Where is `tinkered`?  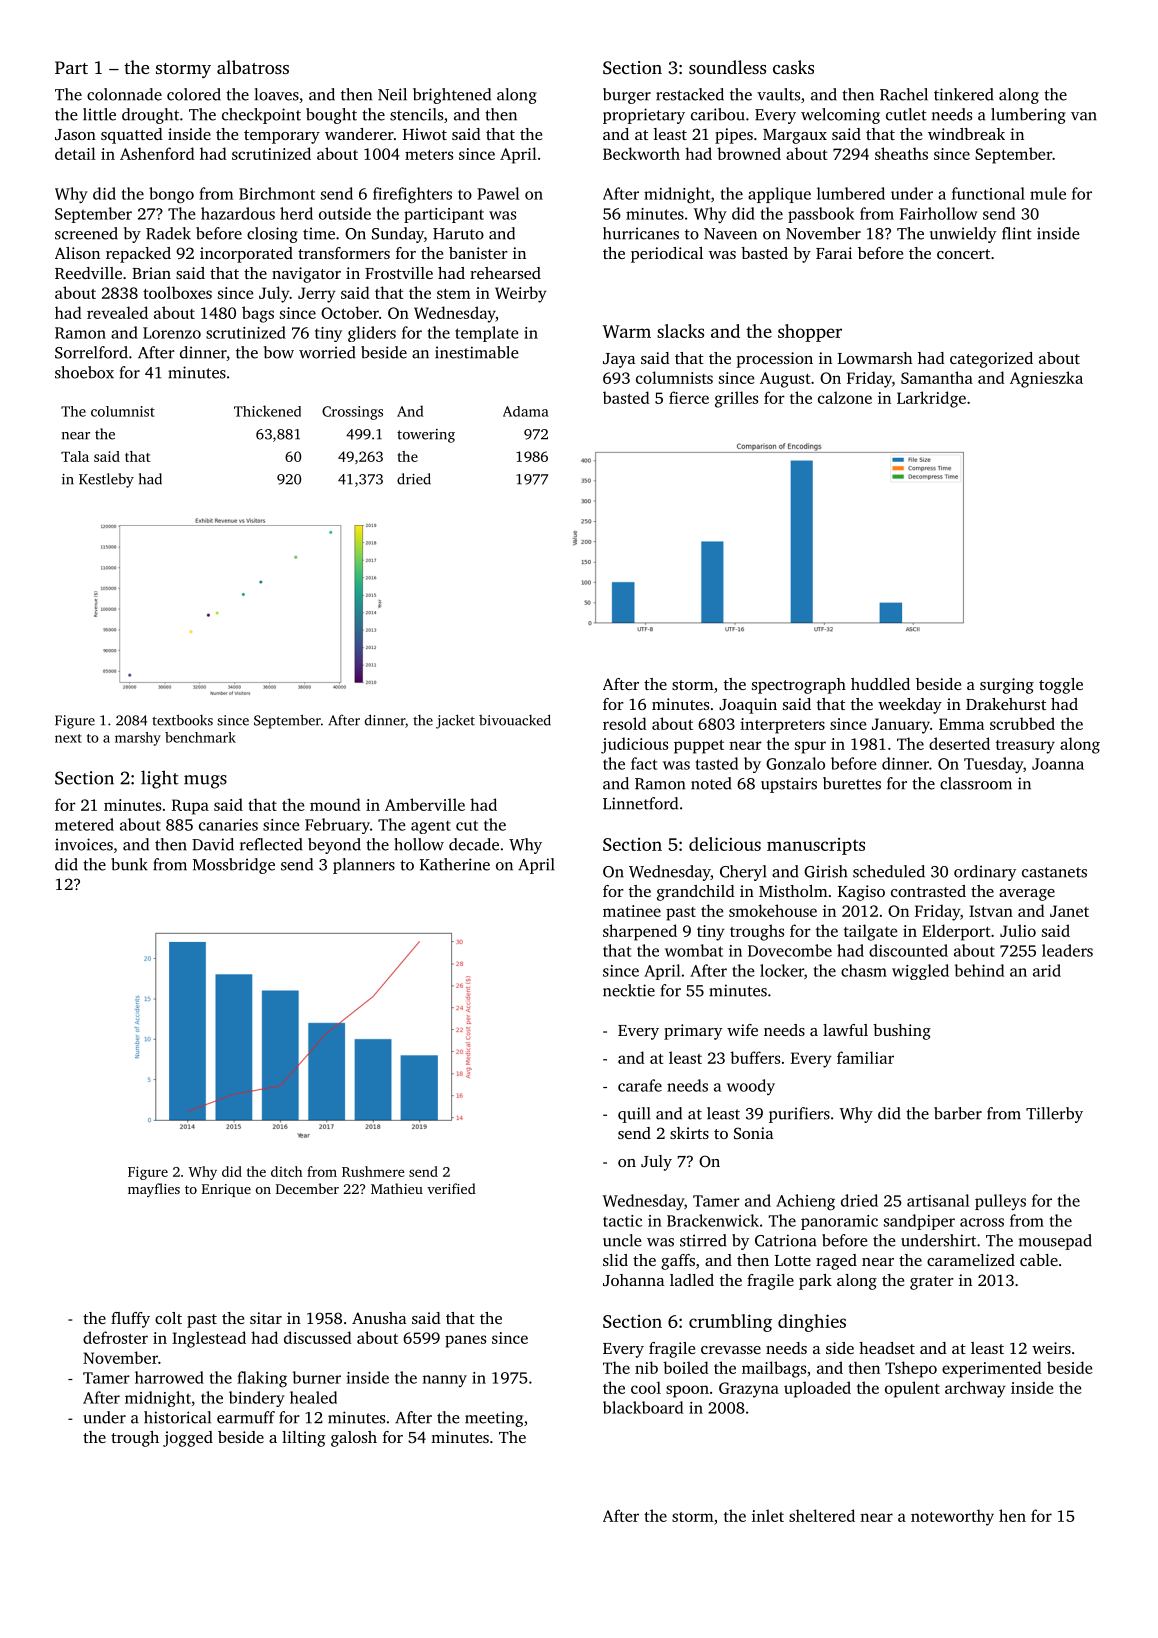 tinkered is located at coordinates (964, 94).
